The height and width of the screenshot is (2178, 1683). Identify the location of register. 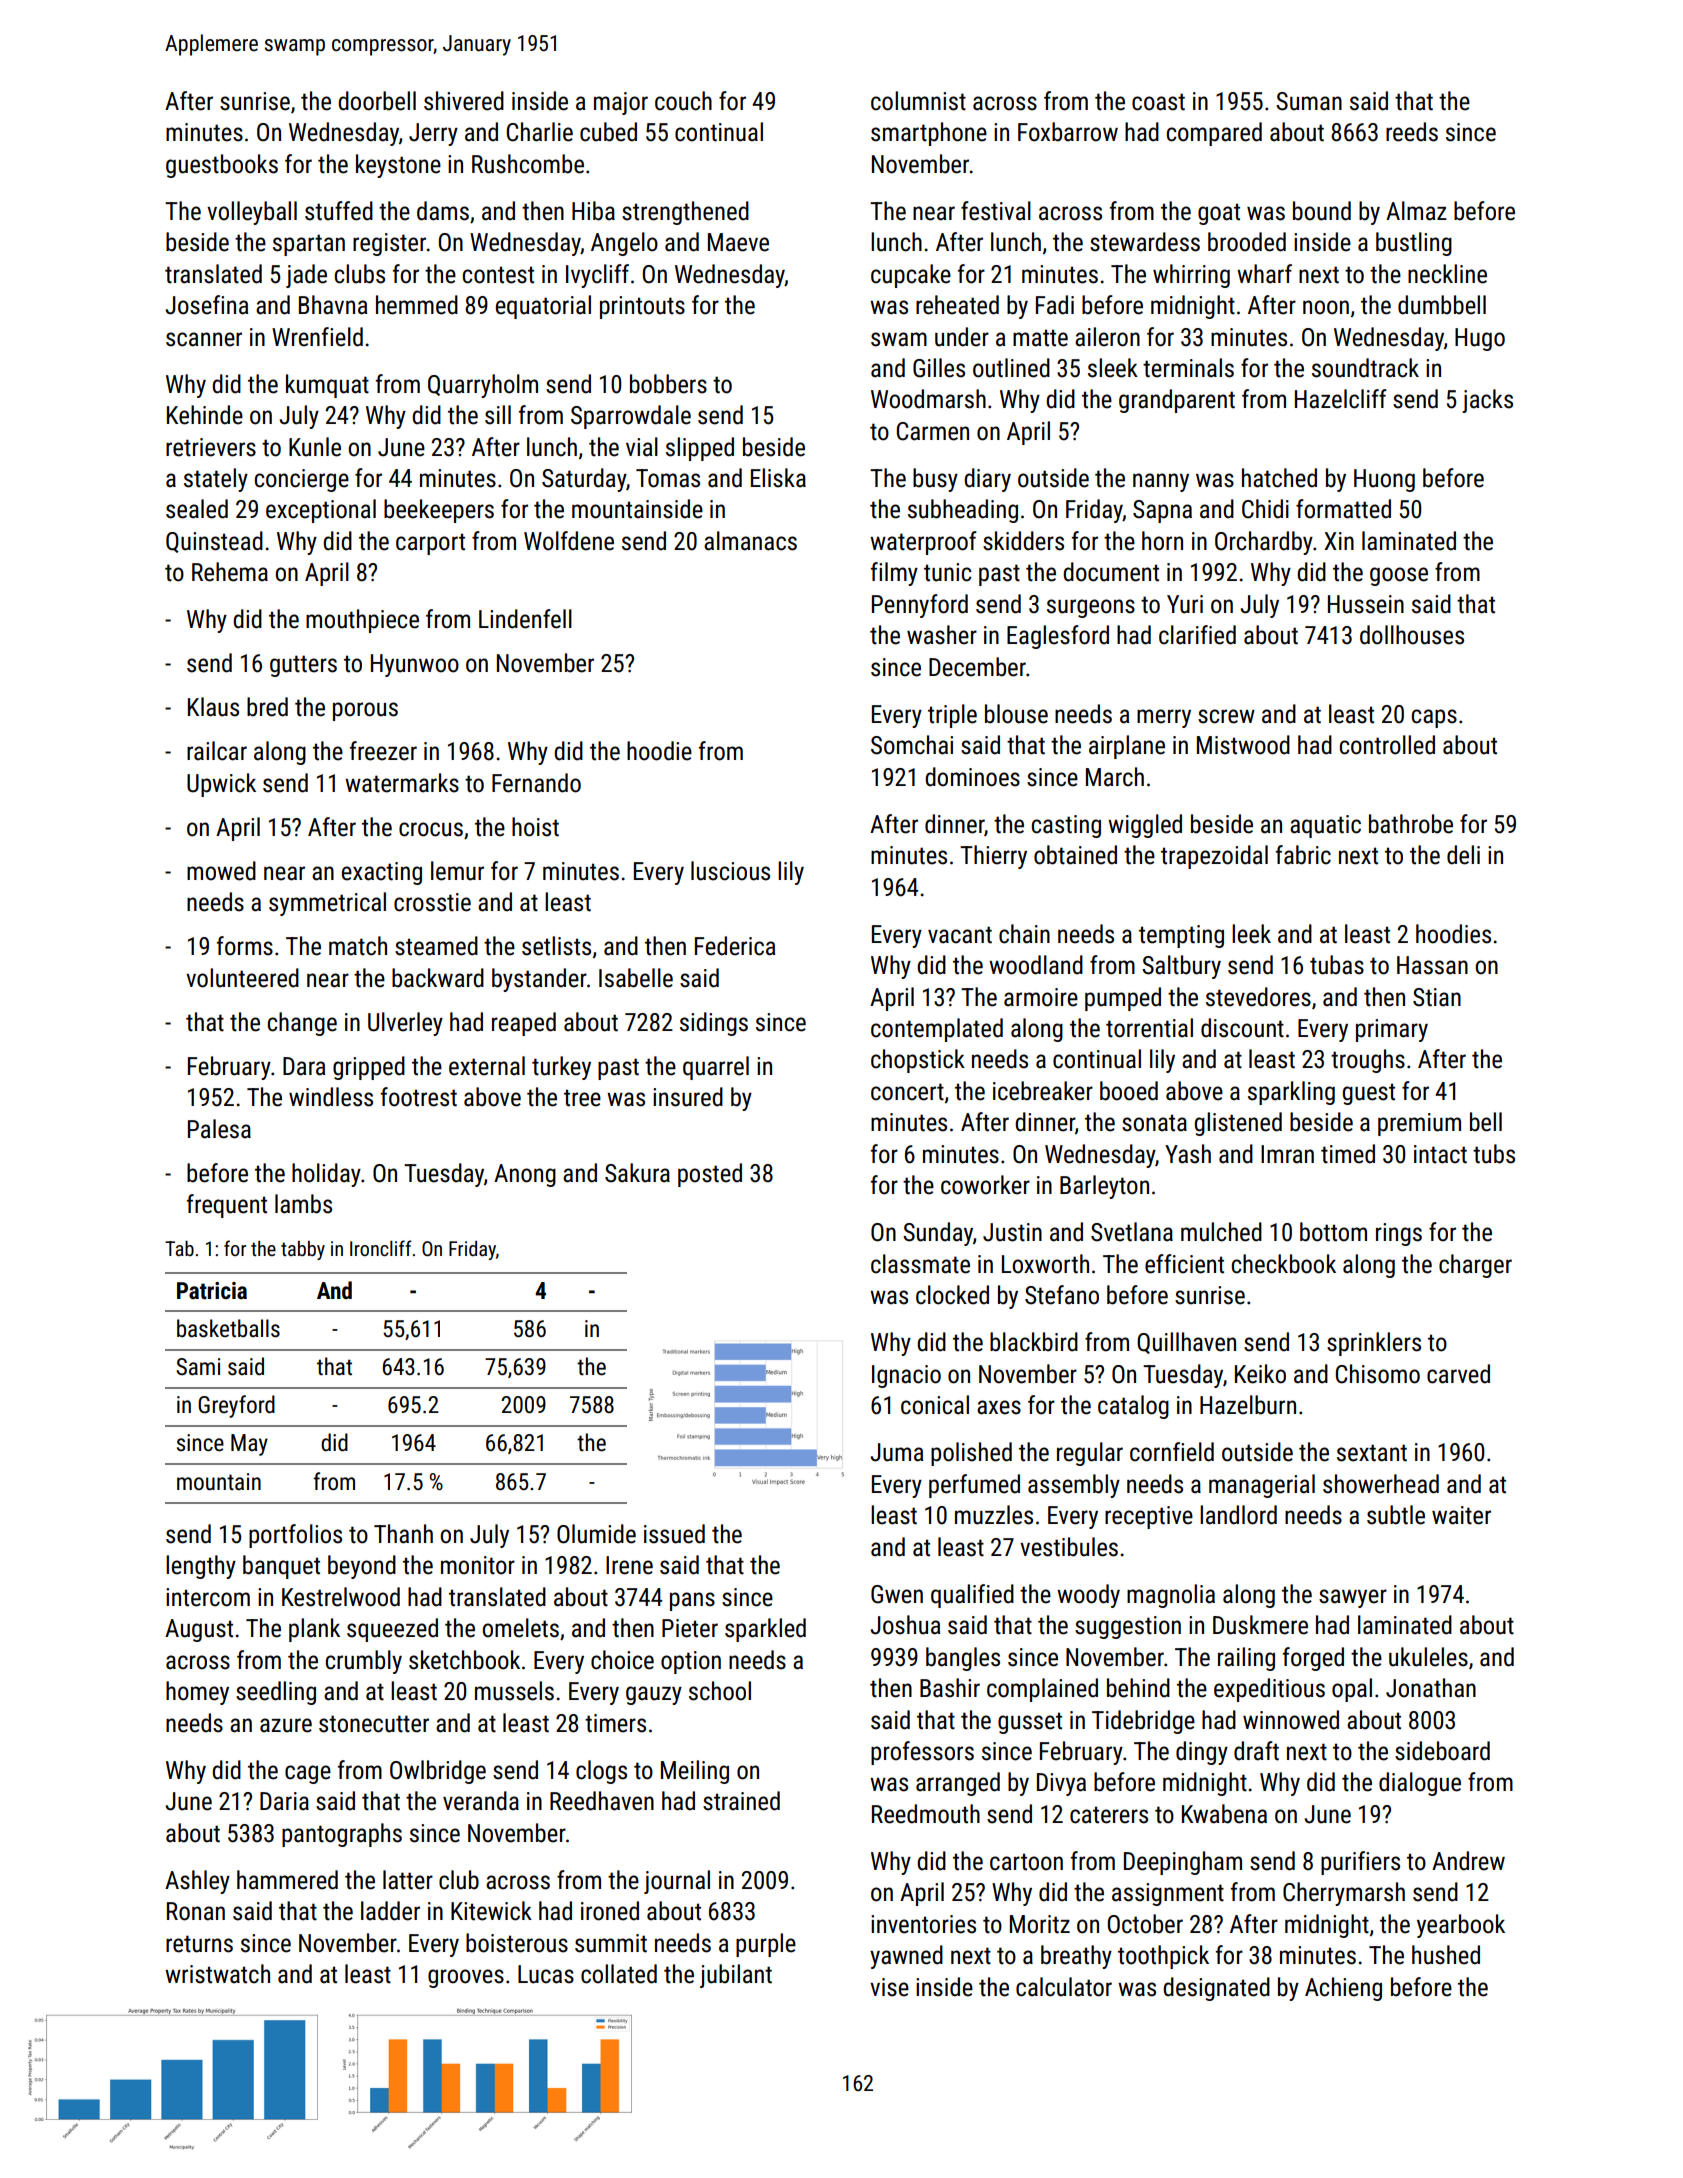
(389, 244).
